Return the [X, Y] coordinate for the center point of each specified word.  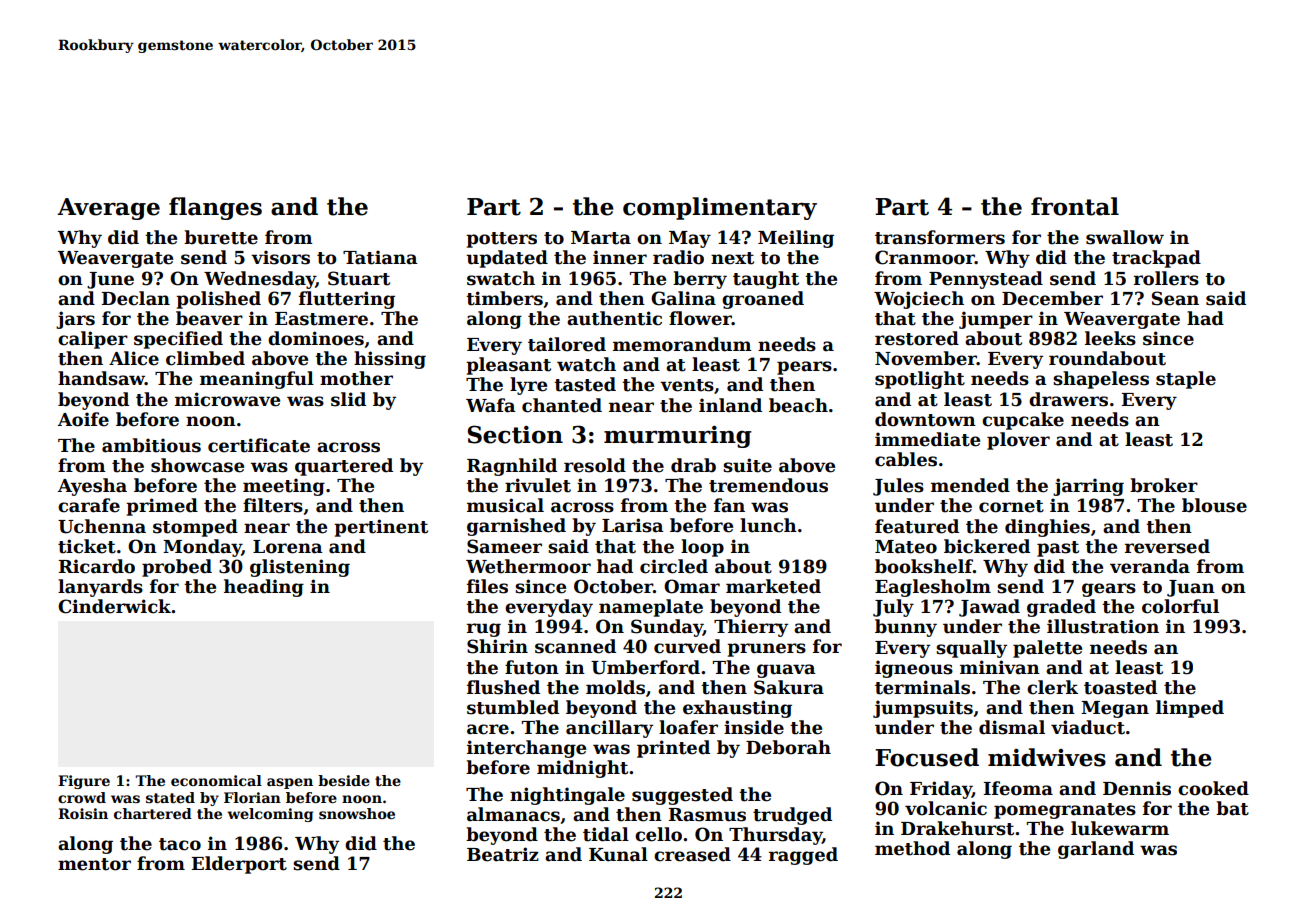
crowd [82, 797]
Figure [84, 782]
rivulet [538, 485]
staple [1186, 380]
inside [754, 727]
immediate [927, 439]
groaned [763, 300]
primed [162, 507]
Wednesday [260, 280]
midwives [1047, 757]
